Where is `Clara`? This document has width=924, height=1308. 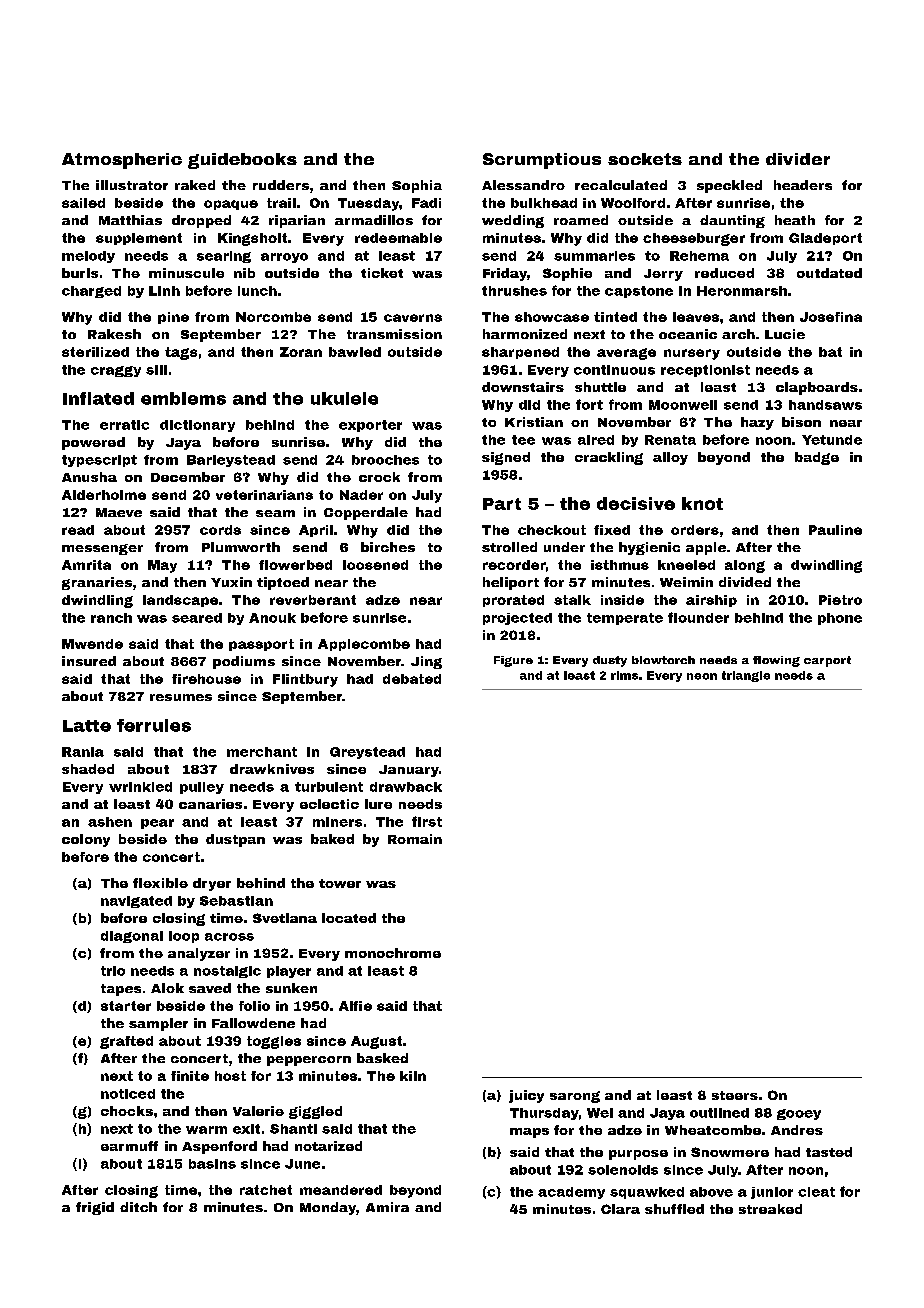
Clara is located at coordinates (620, 1209).
